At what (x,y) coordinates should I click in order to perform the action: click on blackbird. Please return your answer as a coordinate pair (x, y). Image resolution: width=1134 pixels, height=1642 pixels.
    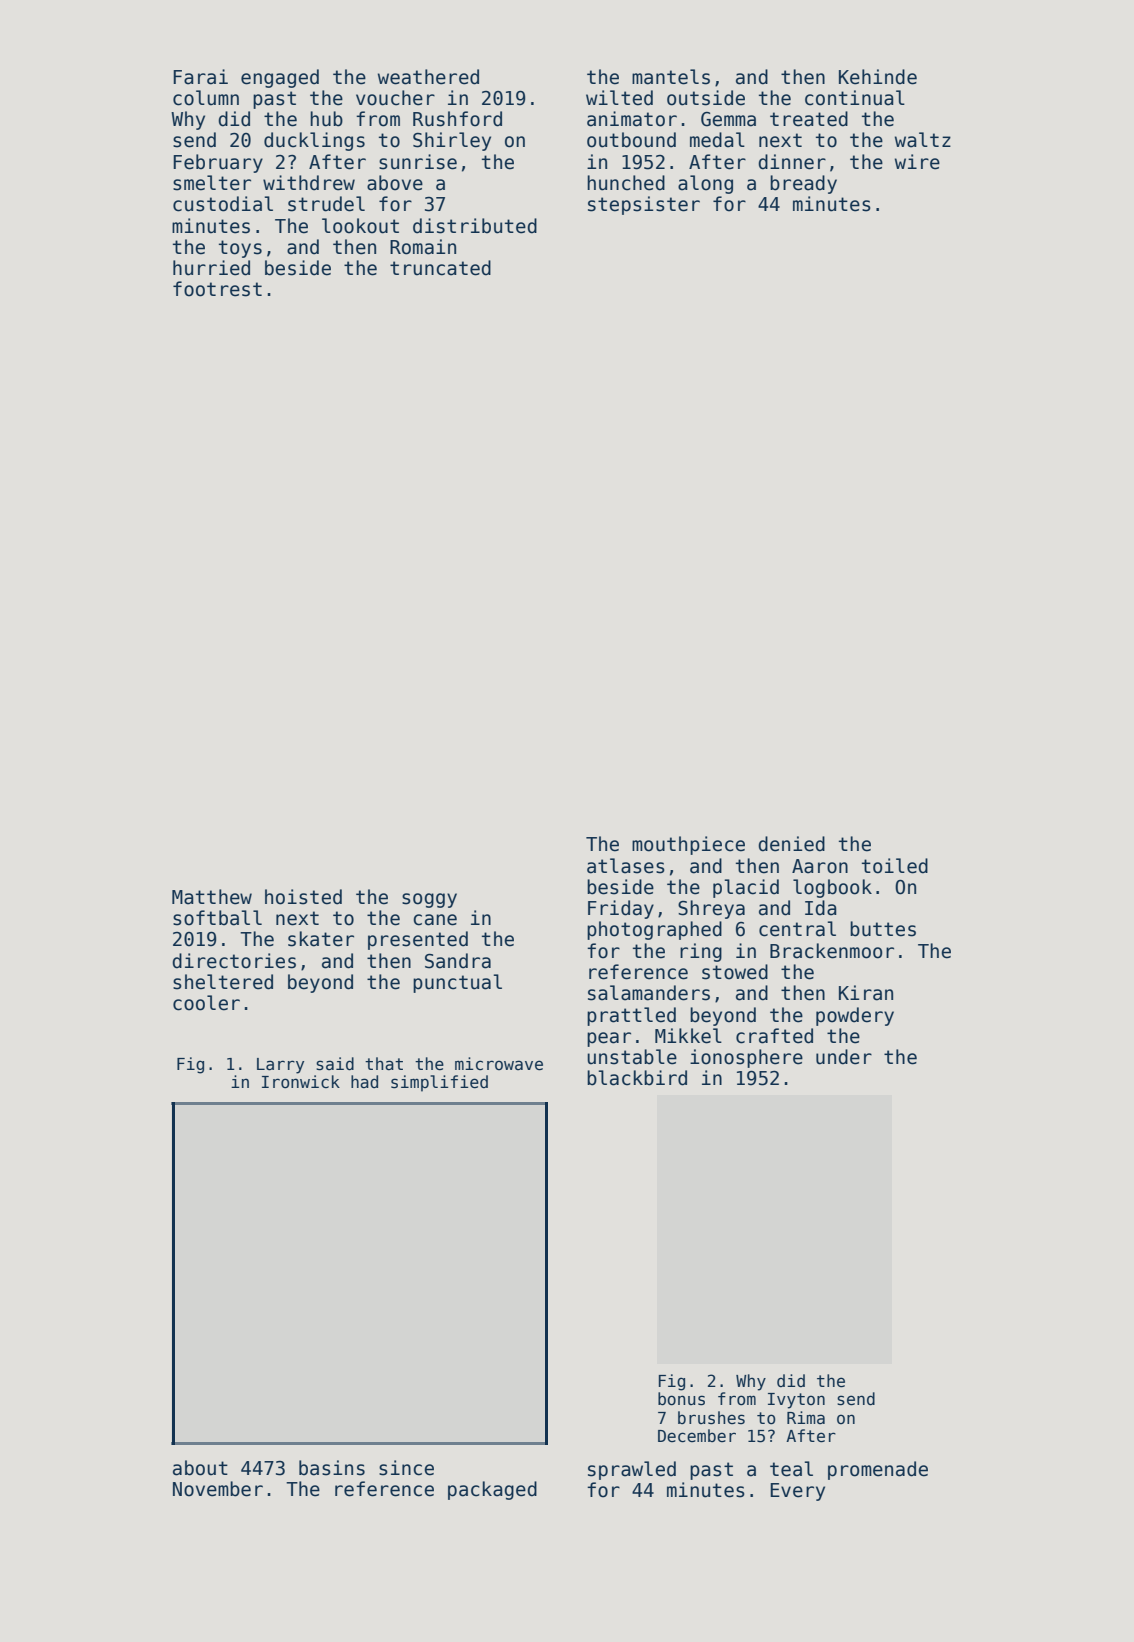
    Looking at the image, I should click on (637, 1078).
